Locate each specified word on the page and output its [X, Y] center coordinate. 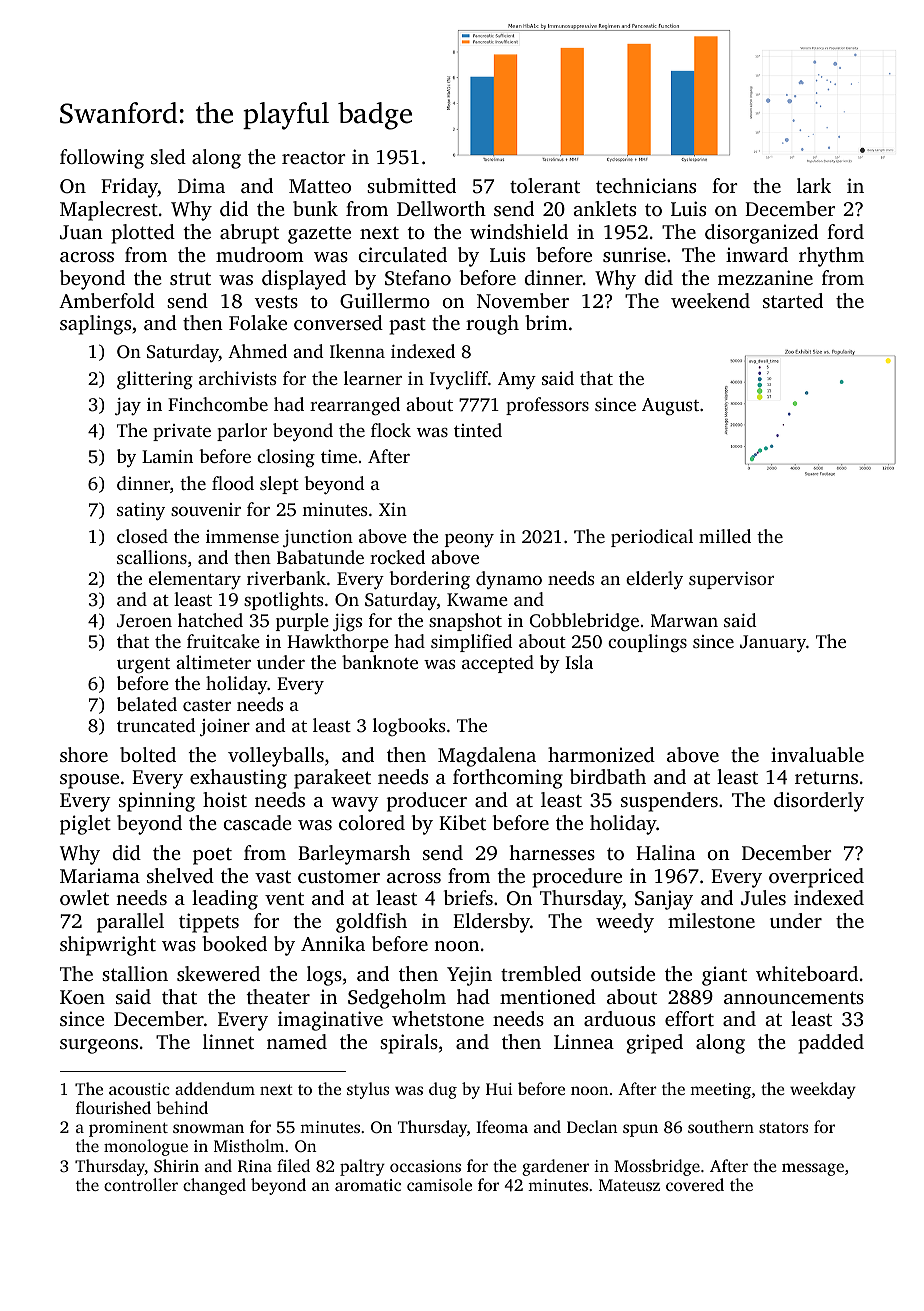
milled [725, 536]
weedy [625, 923]
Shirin [176, 1166]
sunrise [634, 254]
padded [831, 1044]
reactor [314, 158]
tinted [478, 430]
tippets [209, 923]
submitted [411, 185]
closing [286, 458]
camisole [439, 1184]
